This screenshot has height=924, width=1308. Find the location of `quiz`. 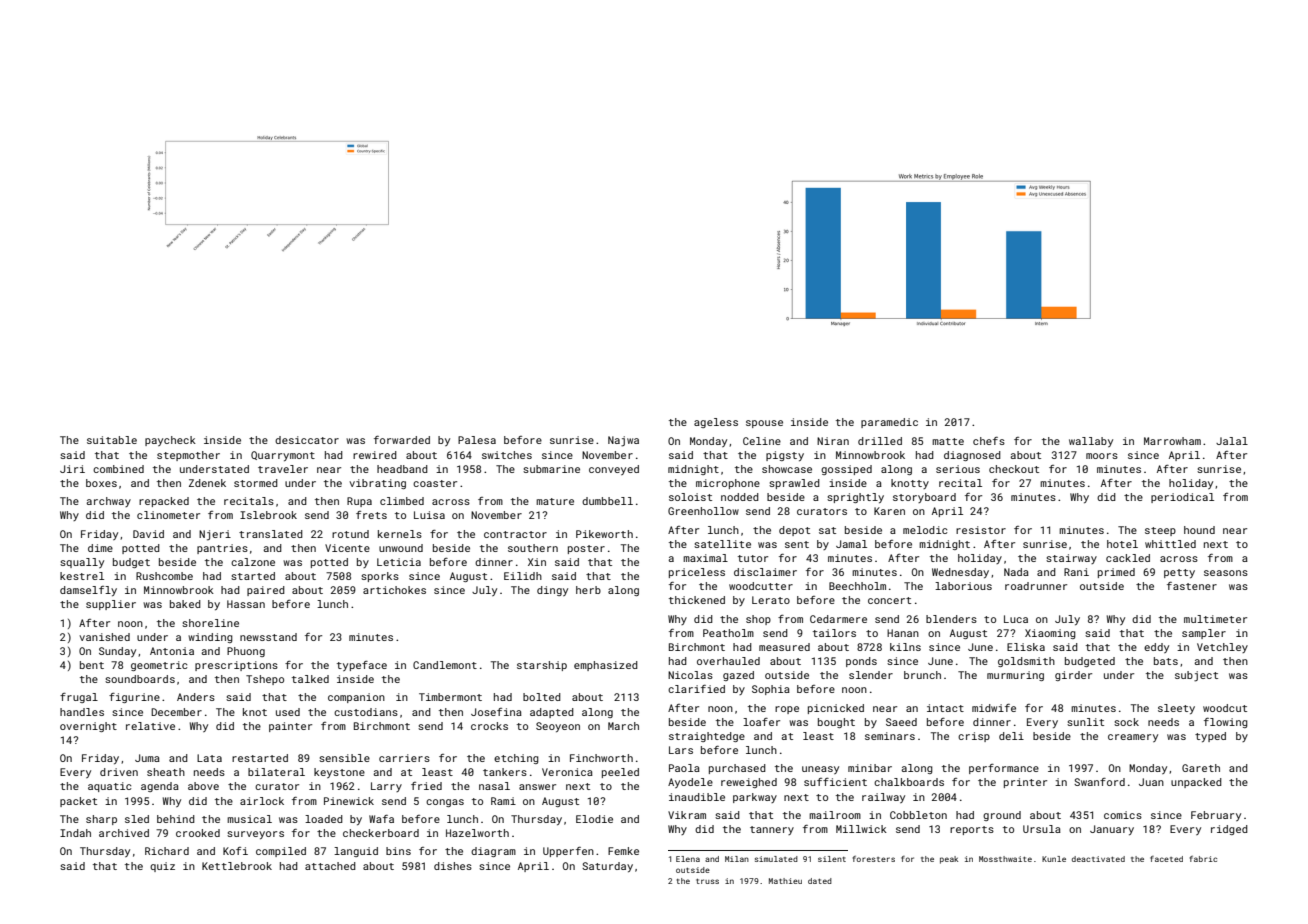

quiz is located at coordinates (162, 867).
